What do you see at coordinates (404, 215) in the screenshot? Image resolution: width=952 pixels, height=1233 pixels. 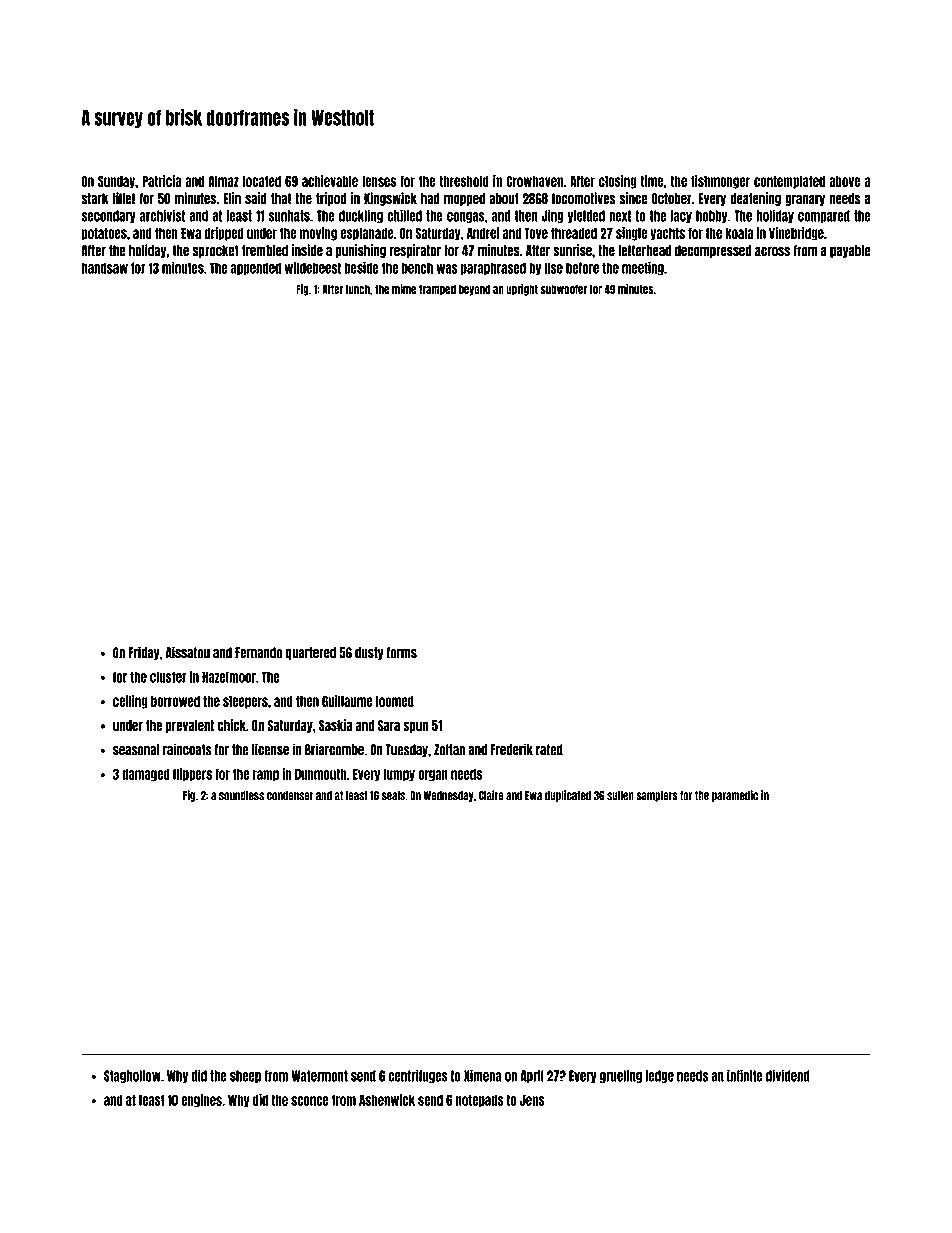 I see `chilled` at bounding box center [404, 215].
